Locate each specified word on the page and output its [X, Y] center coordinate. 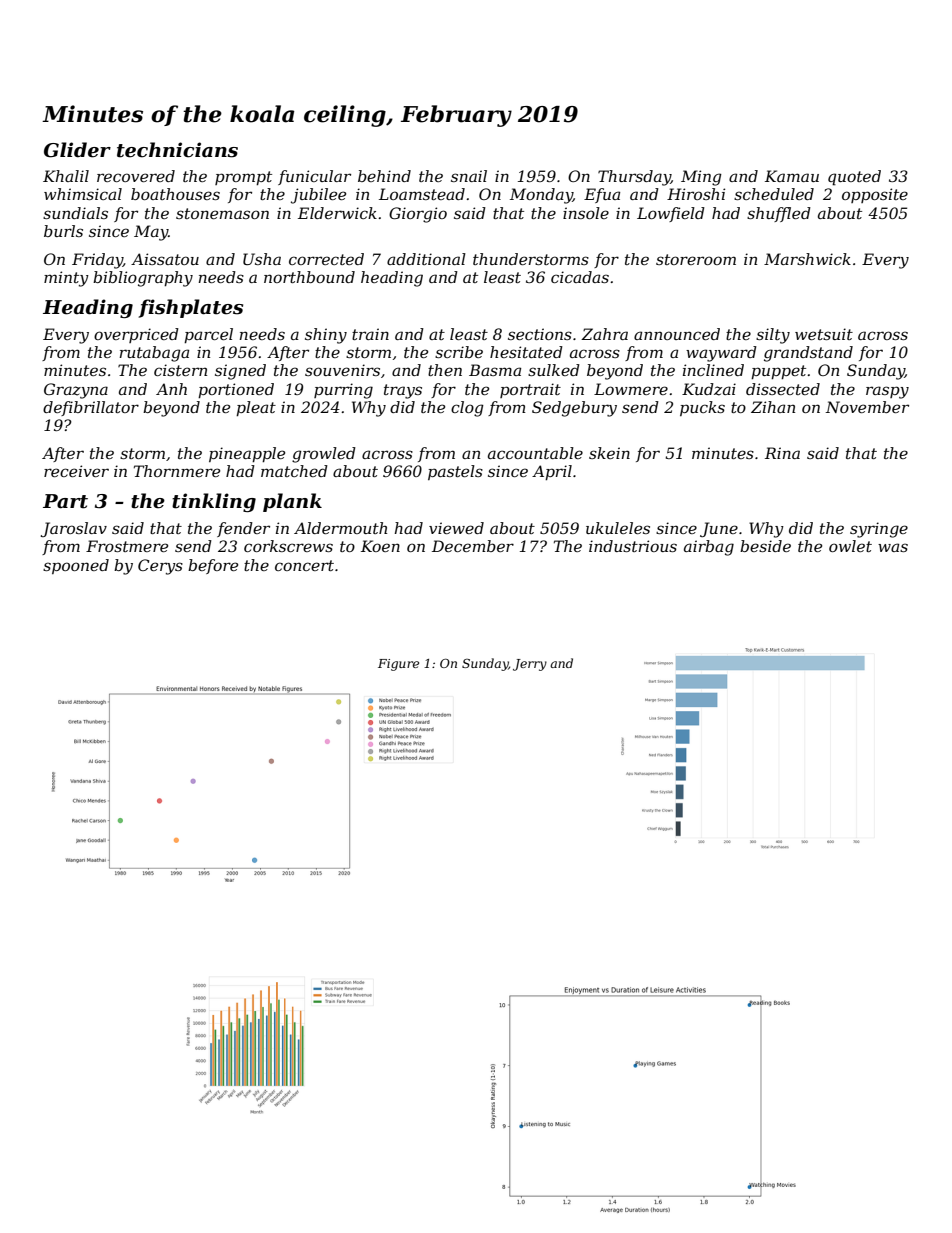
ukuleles [618, 528]
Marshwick [807, 259]
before [213, 566]
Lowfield [671, 214]
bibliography [143, 279]
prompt [243, 178]
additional [426, 259]
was [893, 547]
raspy [887, 392]
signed [240, 372]
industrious [633, 546]
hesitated [526, 352]
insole [586, 213]
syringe [879, 530]
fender [243, 529]
